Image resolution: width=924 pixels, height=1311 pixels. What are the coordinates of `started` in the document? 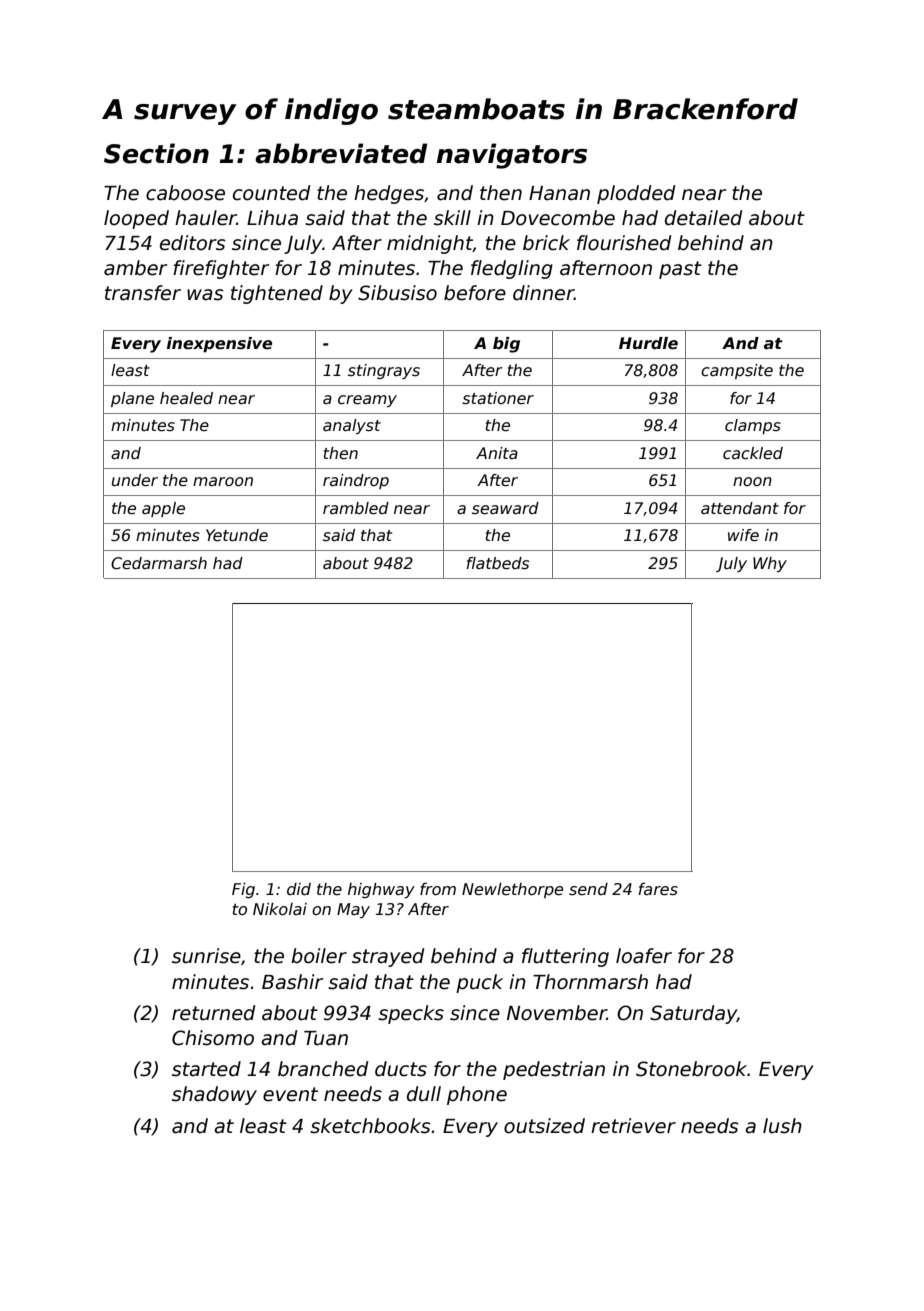 It's located at (206, 1069).
